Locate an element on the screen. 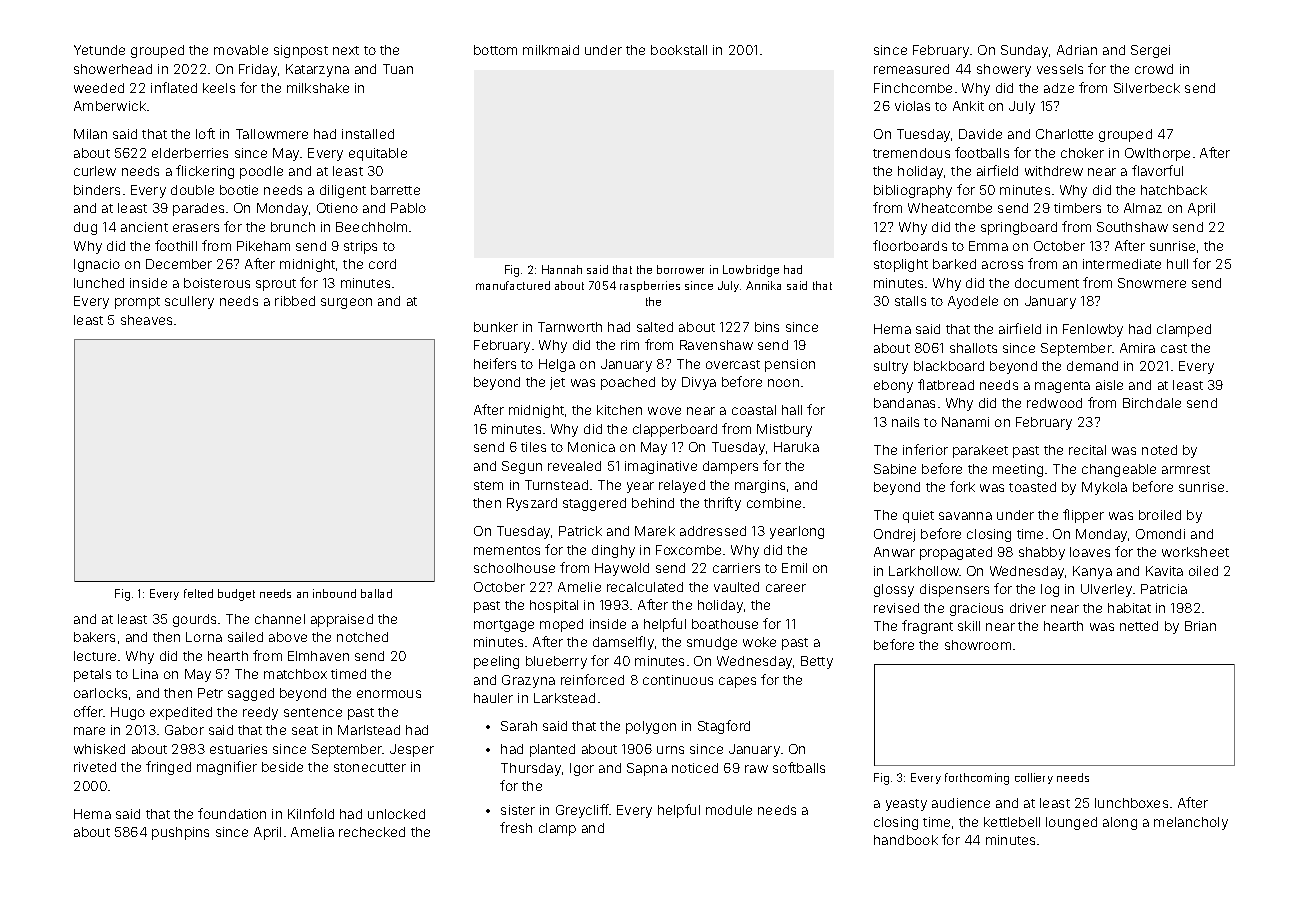 This screenshot has width=1308, height=924. borrower is located at coordinates (680, 269).
